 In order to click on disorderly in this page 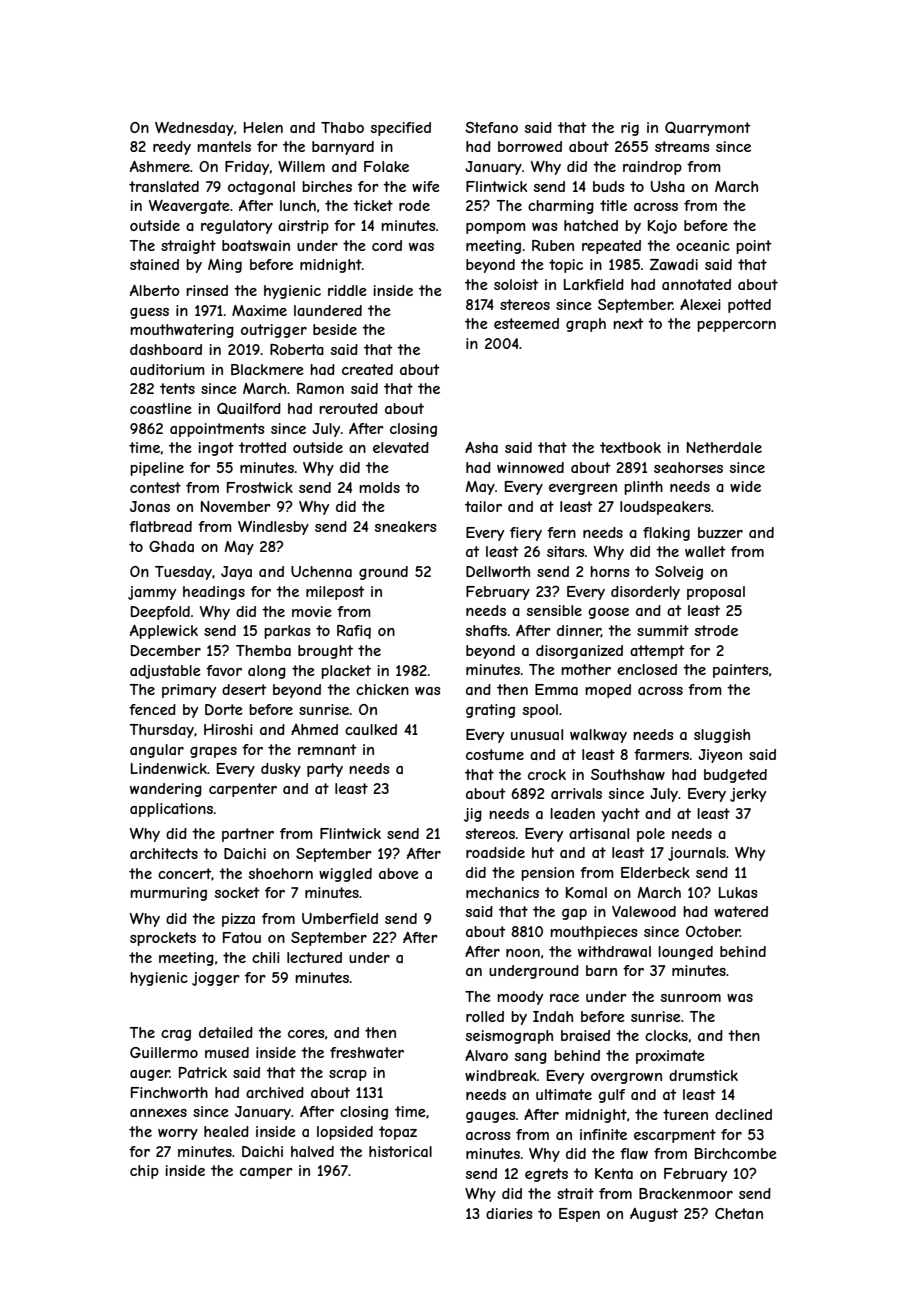, I will do `click(645, 593)`.
